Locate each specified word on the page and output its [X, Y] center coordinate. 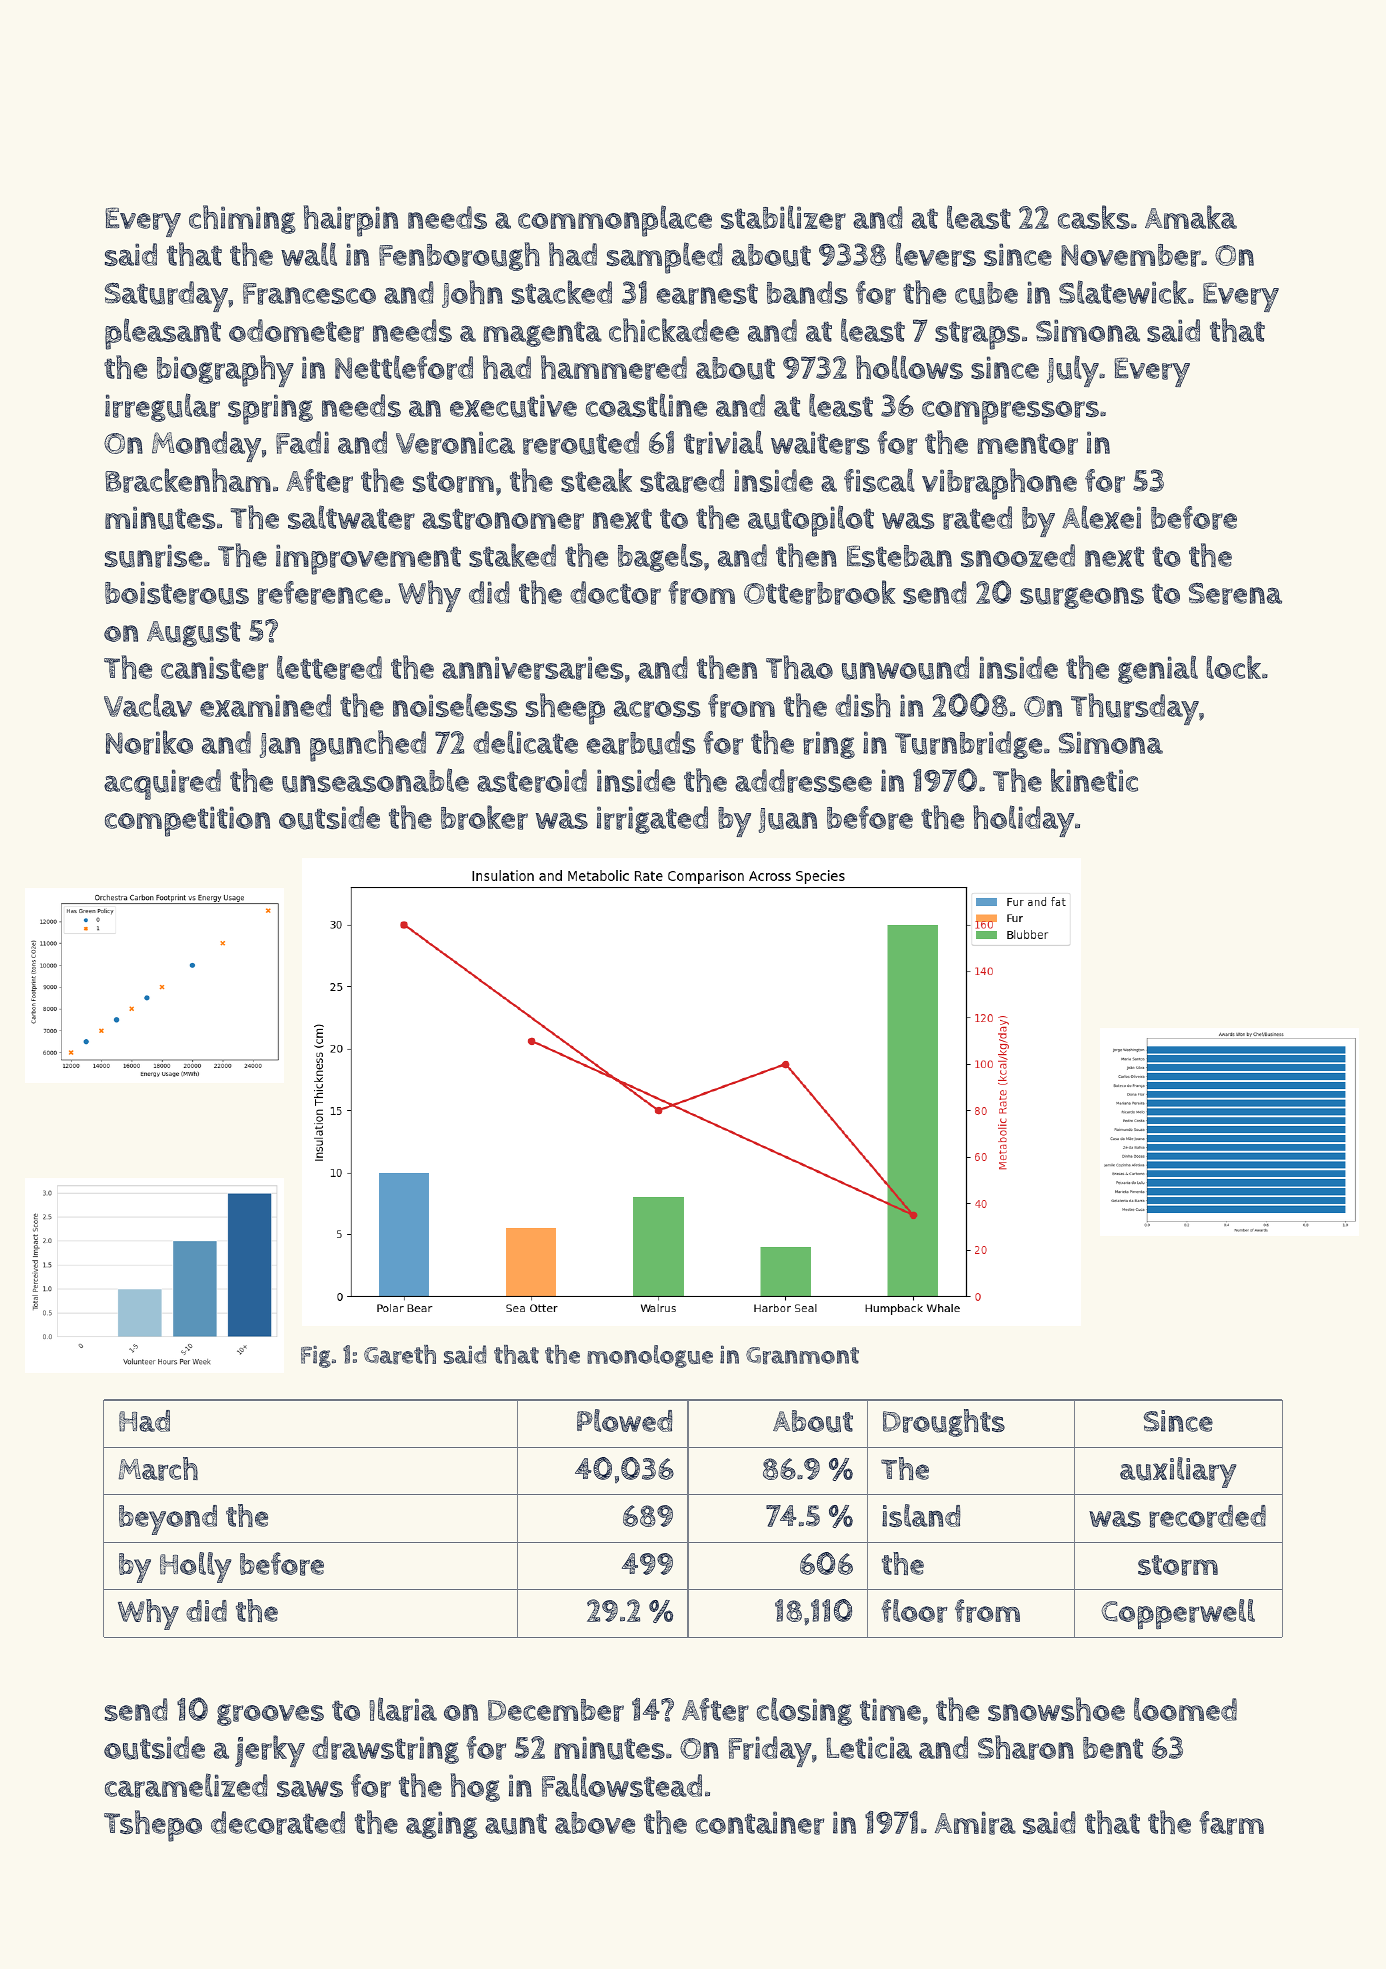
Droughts [944, 1423]
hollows [909, 367]
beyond [168, 1520]
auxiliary [1178, 1472]
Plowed [624, 1420]
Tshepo [153, 1826]
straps [977, 335]
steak [596, 480]
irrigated [652, 820]
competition [187, 821]
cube [986, 293]
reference [320, 593]
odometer [296, 331]
